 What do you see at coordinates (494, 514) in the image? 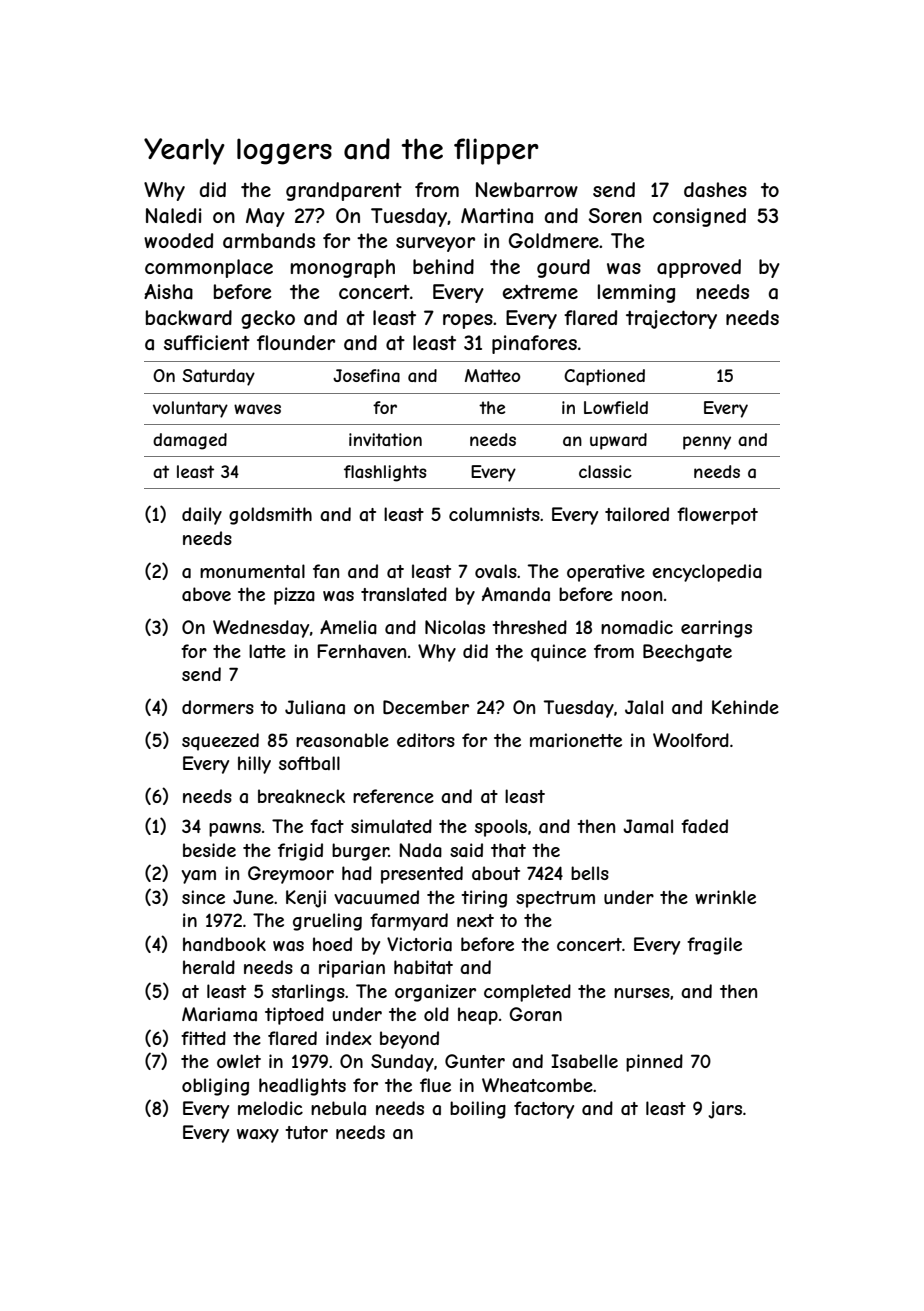
I see `columnists` at bounding box center [494, 514].
